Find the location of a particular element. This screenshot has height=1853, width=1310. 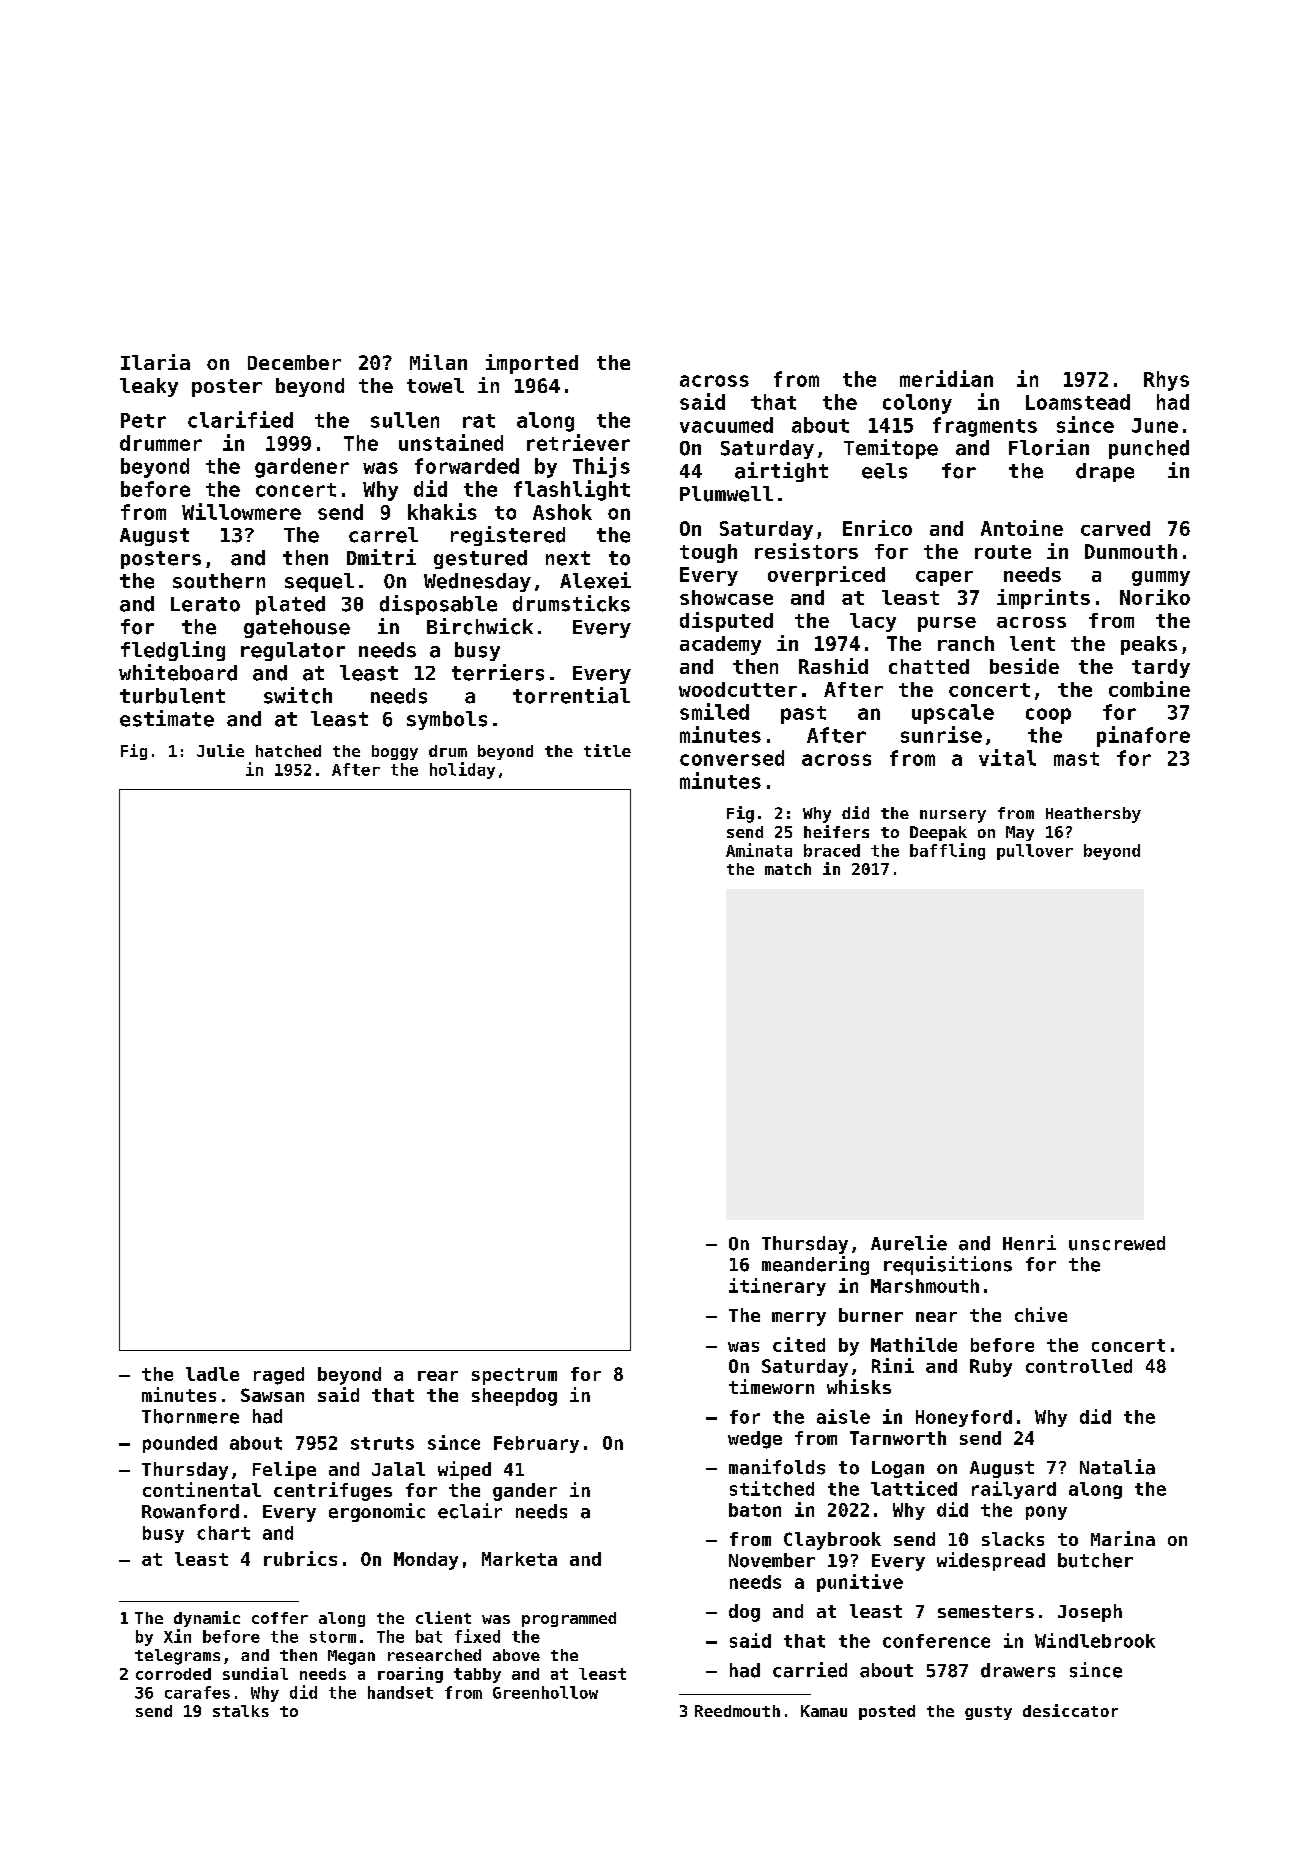

Henri is located at coordinates (1029, 1243).
